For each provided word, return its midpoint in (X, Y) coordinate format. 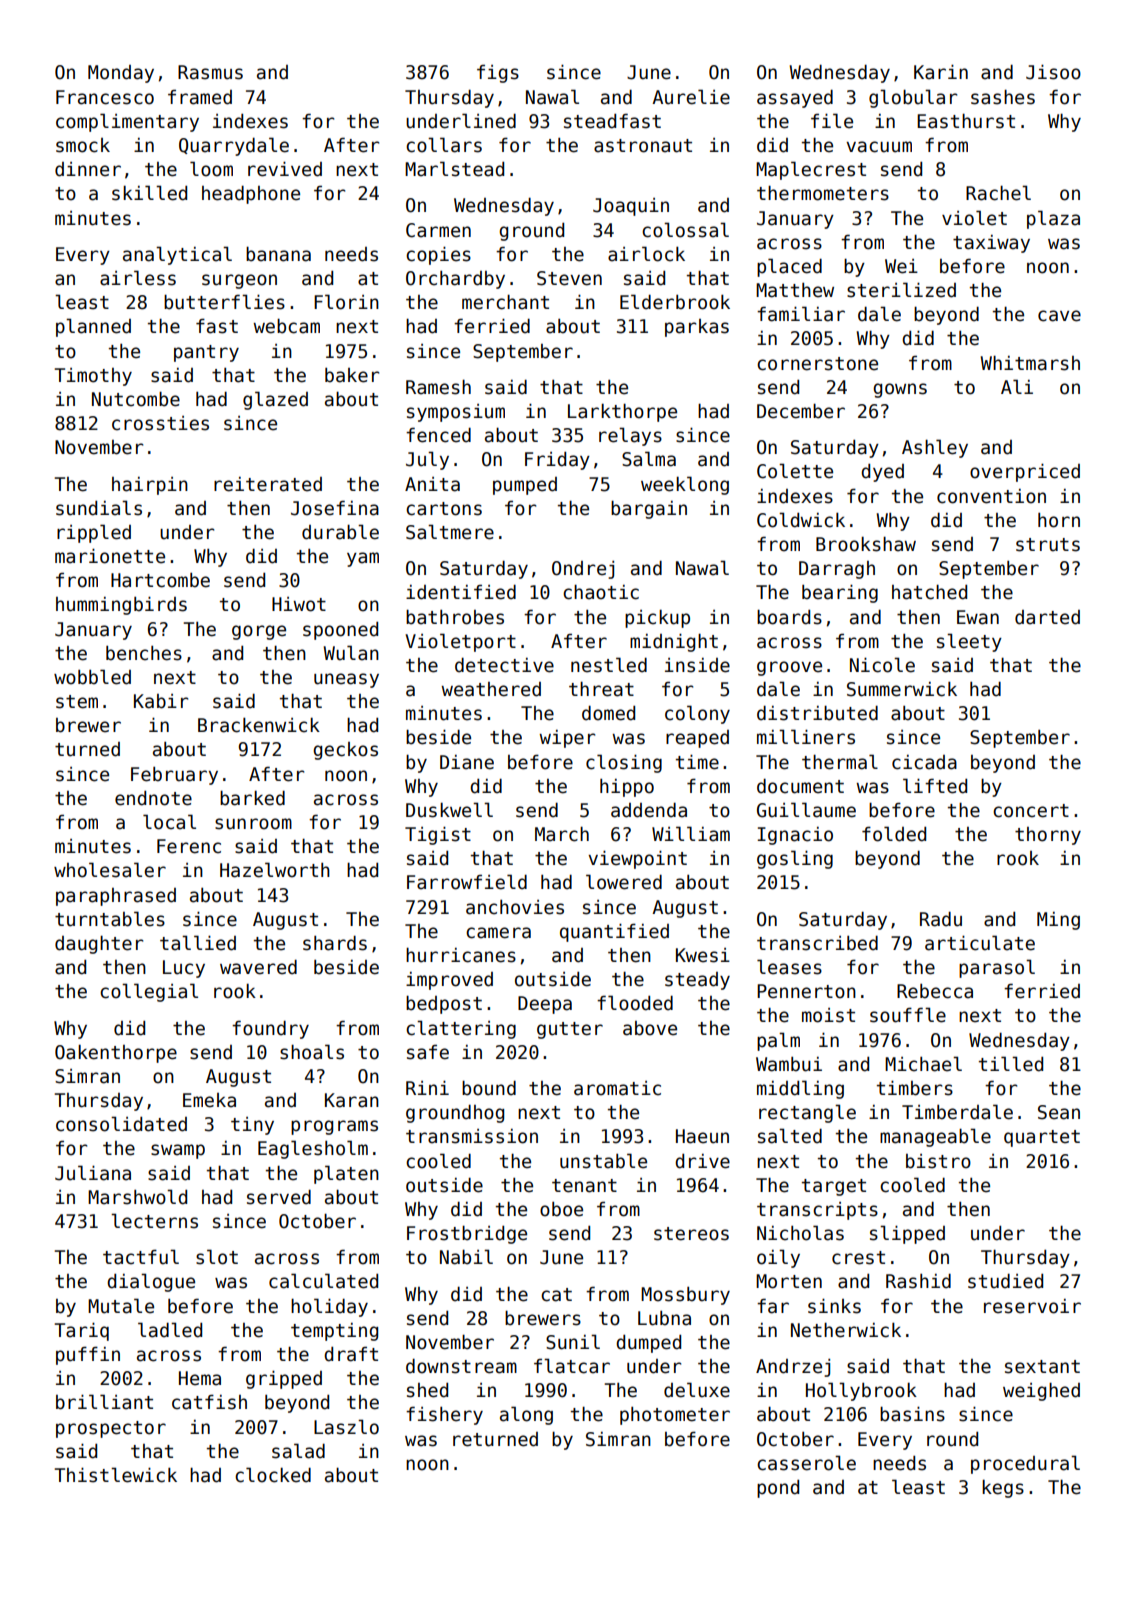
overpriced (1025, 472)
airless (138, 278)
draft (351, 1354)
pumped (525, 486)
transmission (472, 1136)
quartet (1042, 1138)
